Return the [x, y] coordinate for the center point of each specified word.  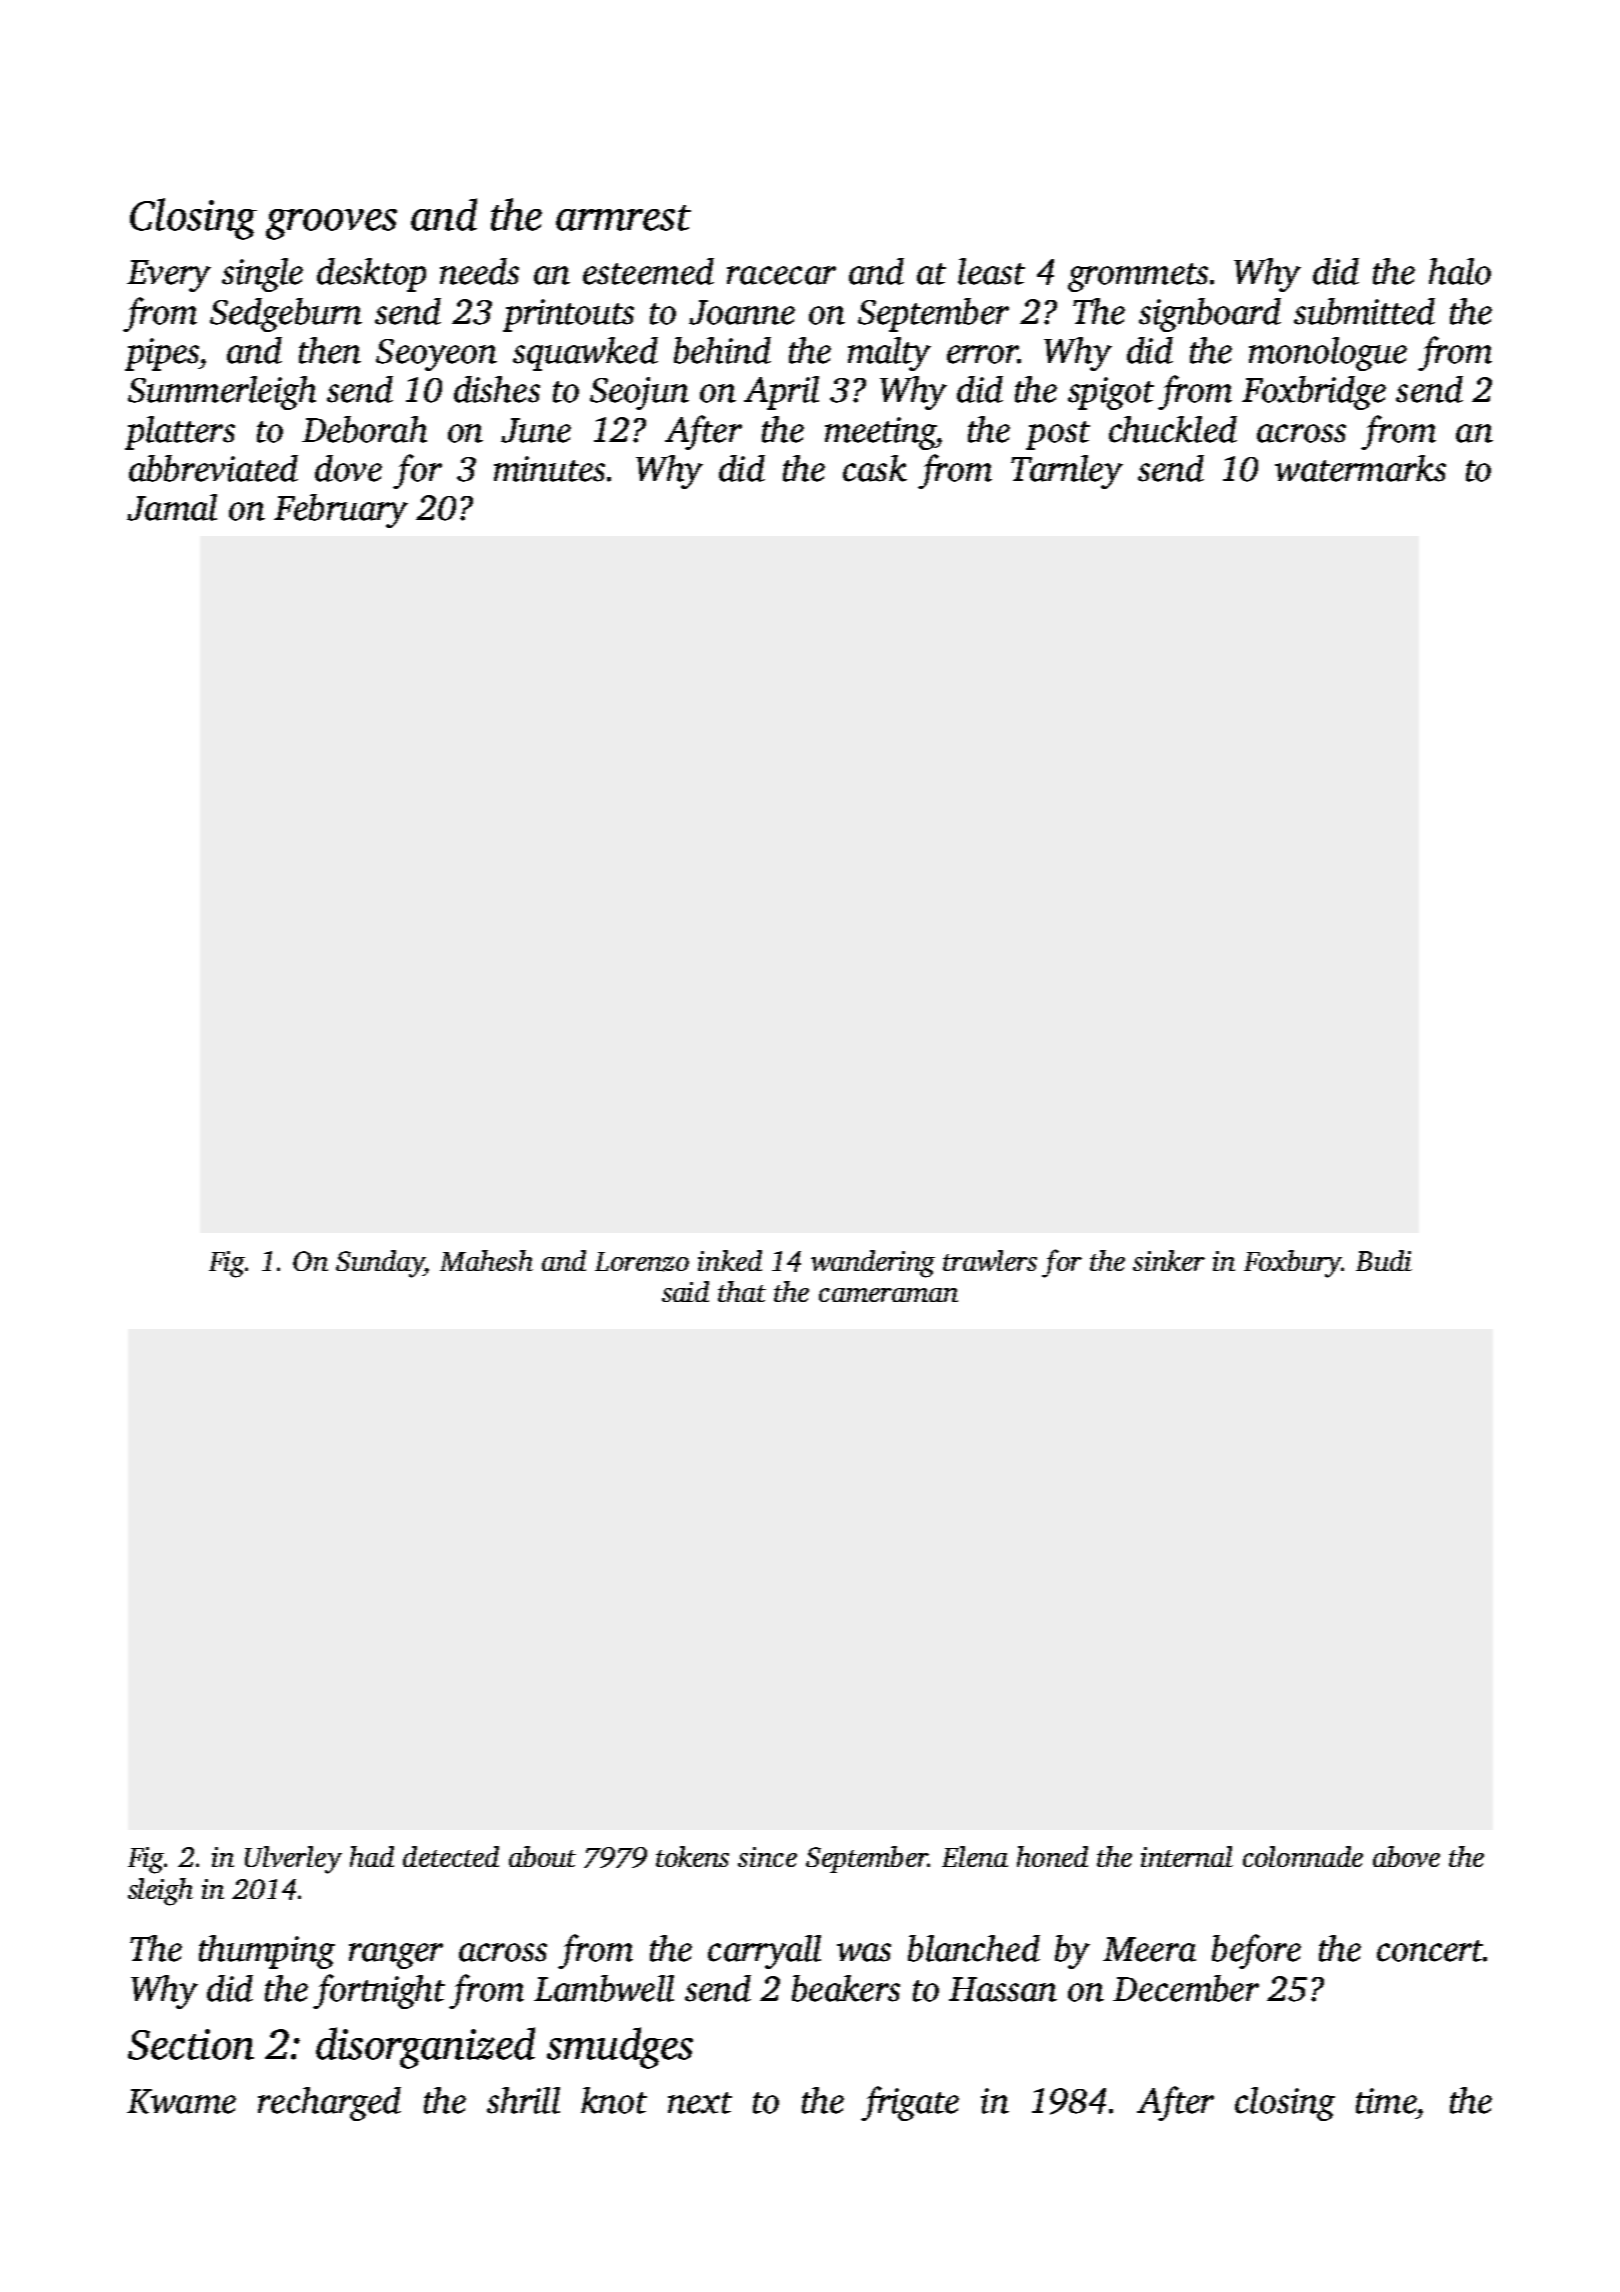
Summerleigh [222, 393]
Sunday [380, 1264]
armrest [623, 218]
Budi [1384, 1260]
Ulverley [293, 1860]
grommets [1138, 277]
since [767, 1857]
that [742, 1291]
